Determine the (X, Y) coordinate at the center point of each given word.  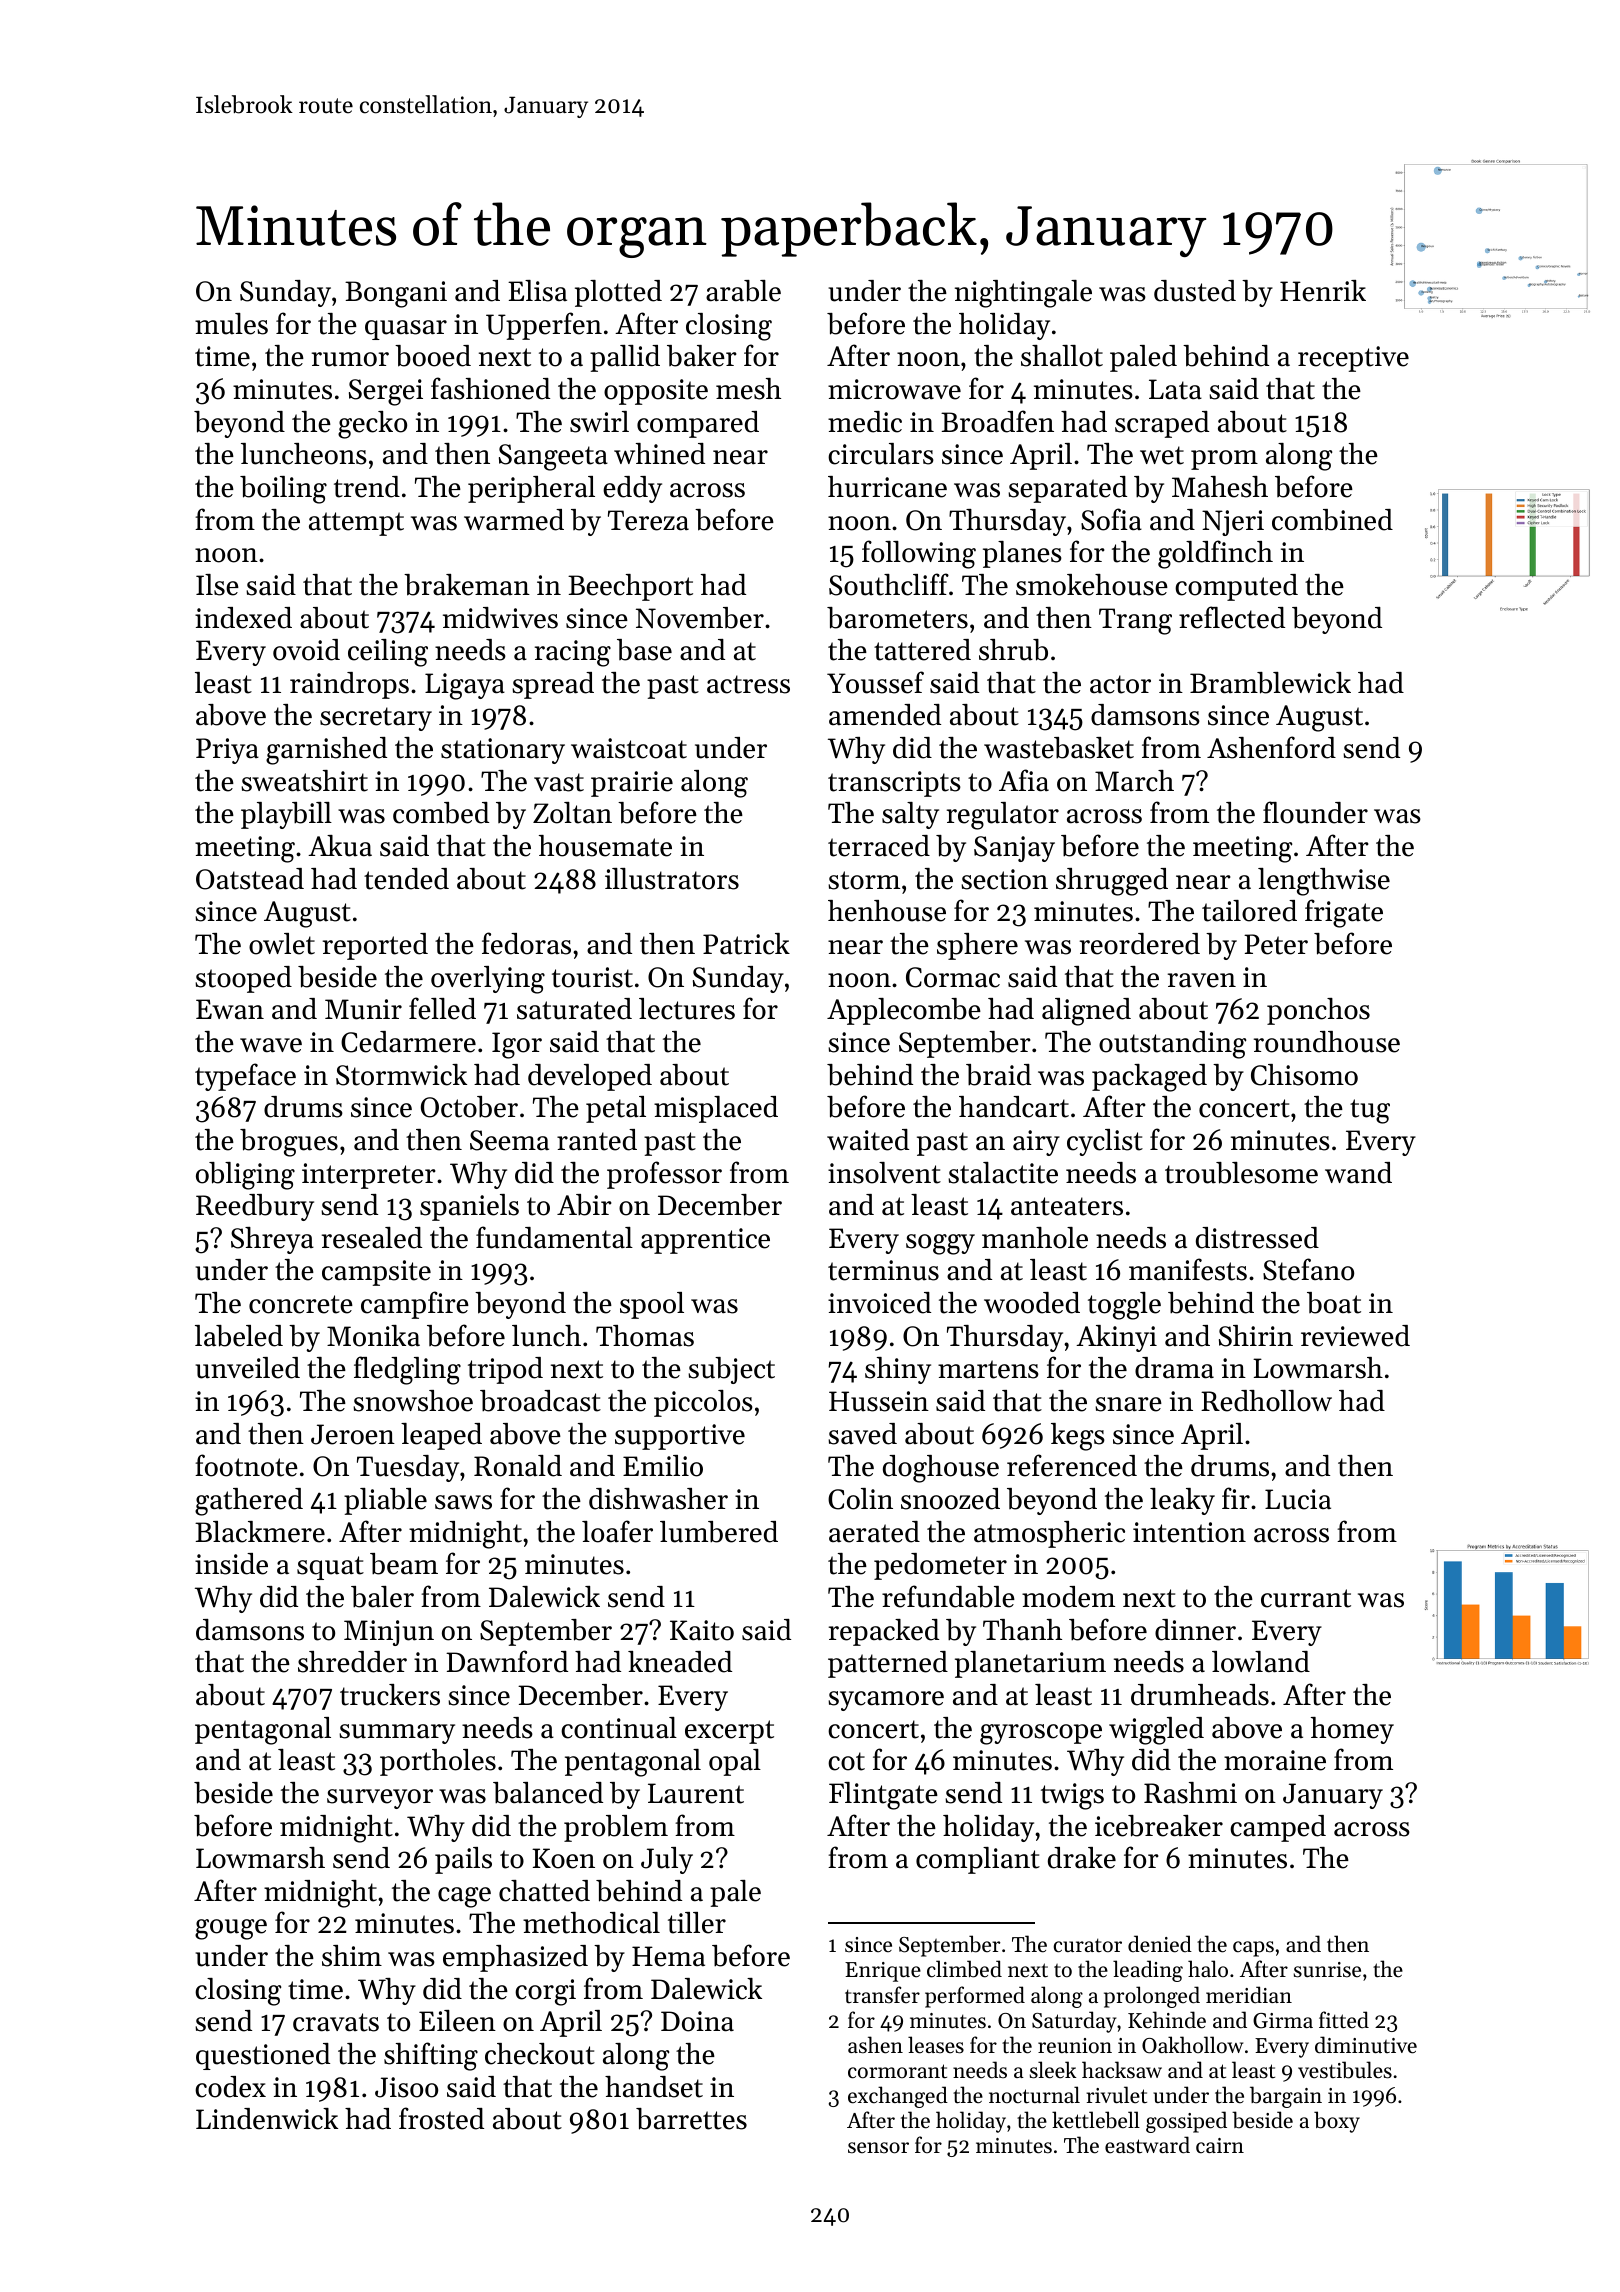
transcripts (894, 784)
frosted (441, 2118)
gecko (372, 425)
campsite (376, 1273)
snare (1128, 1404)
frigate (1344, 913)
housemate (605, 846)
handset (654, 2087)
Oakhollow (1192, 2045)
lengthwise (1324, 882)
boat (1334, 1303)
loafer (617, 1531)
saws (463, 1502)
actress (748, 684)
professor (664, 1175)
